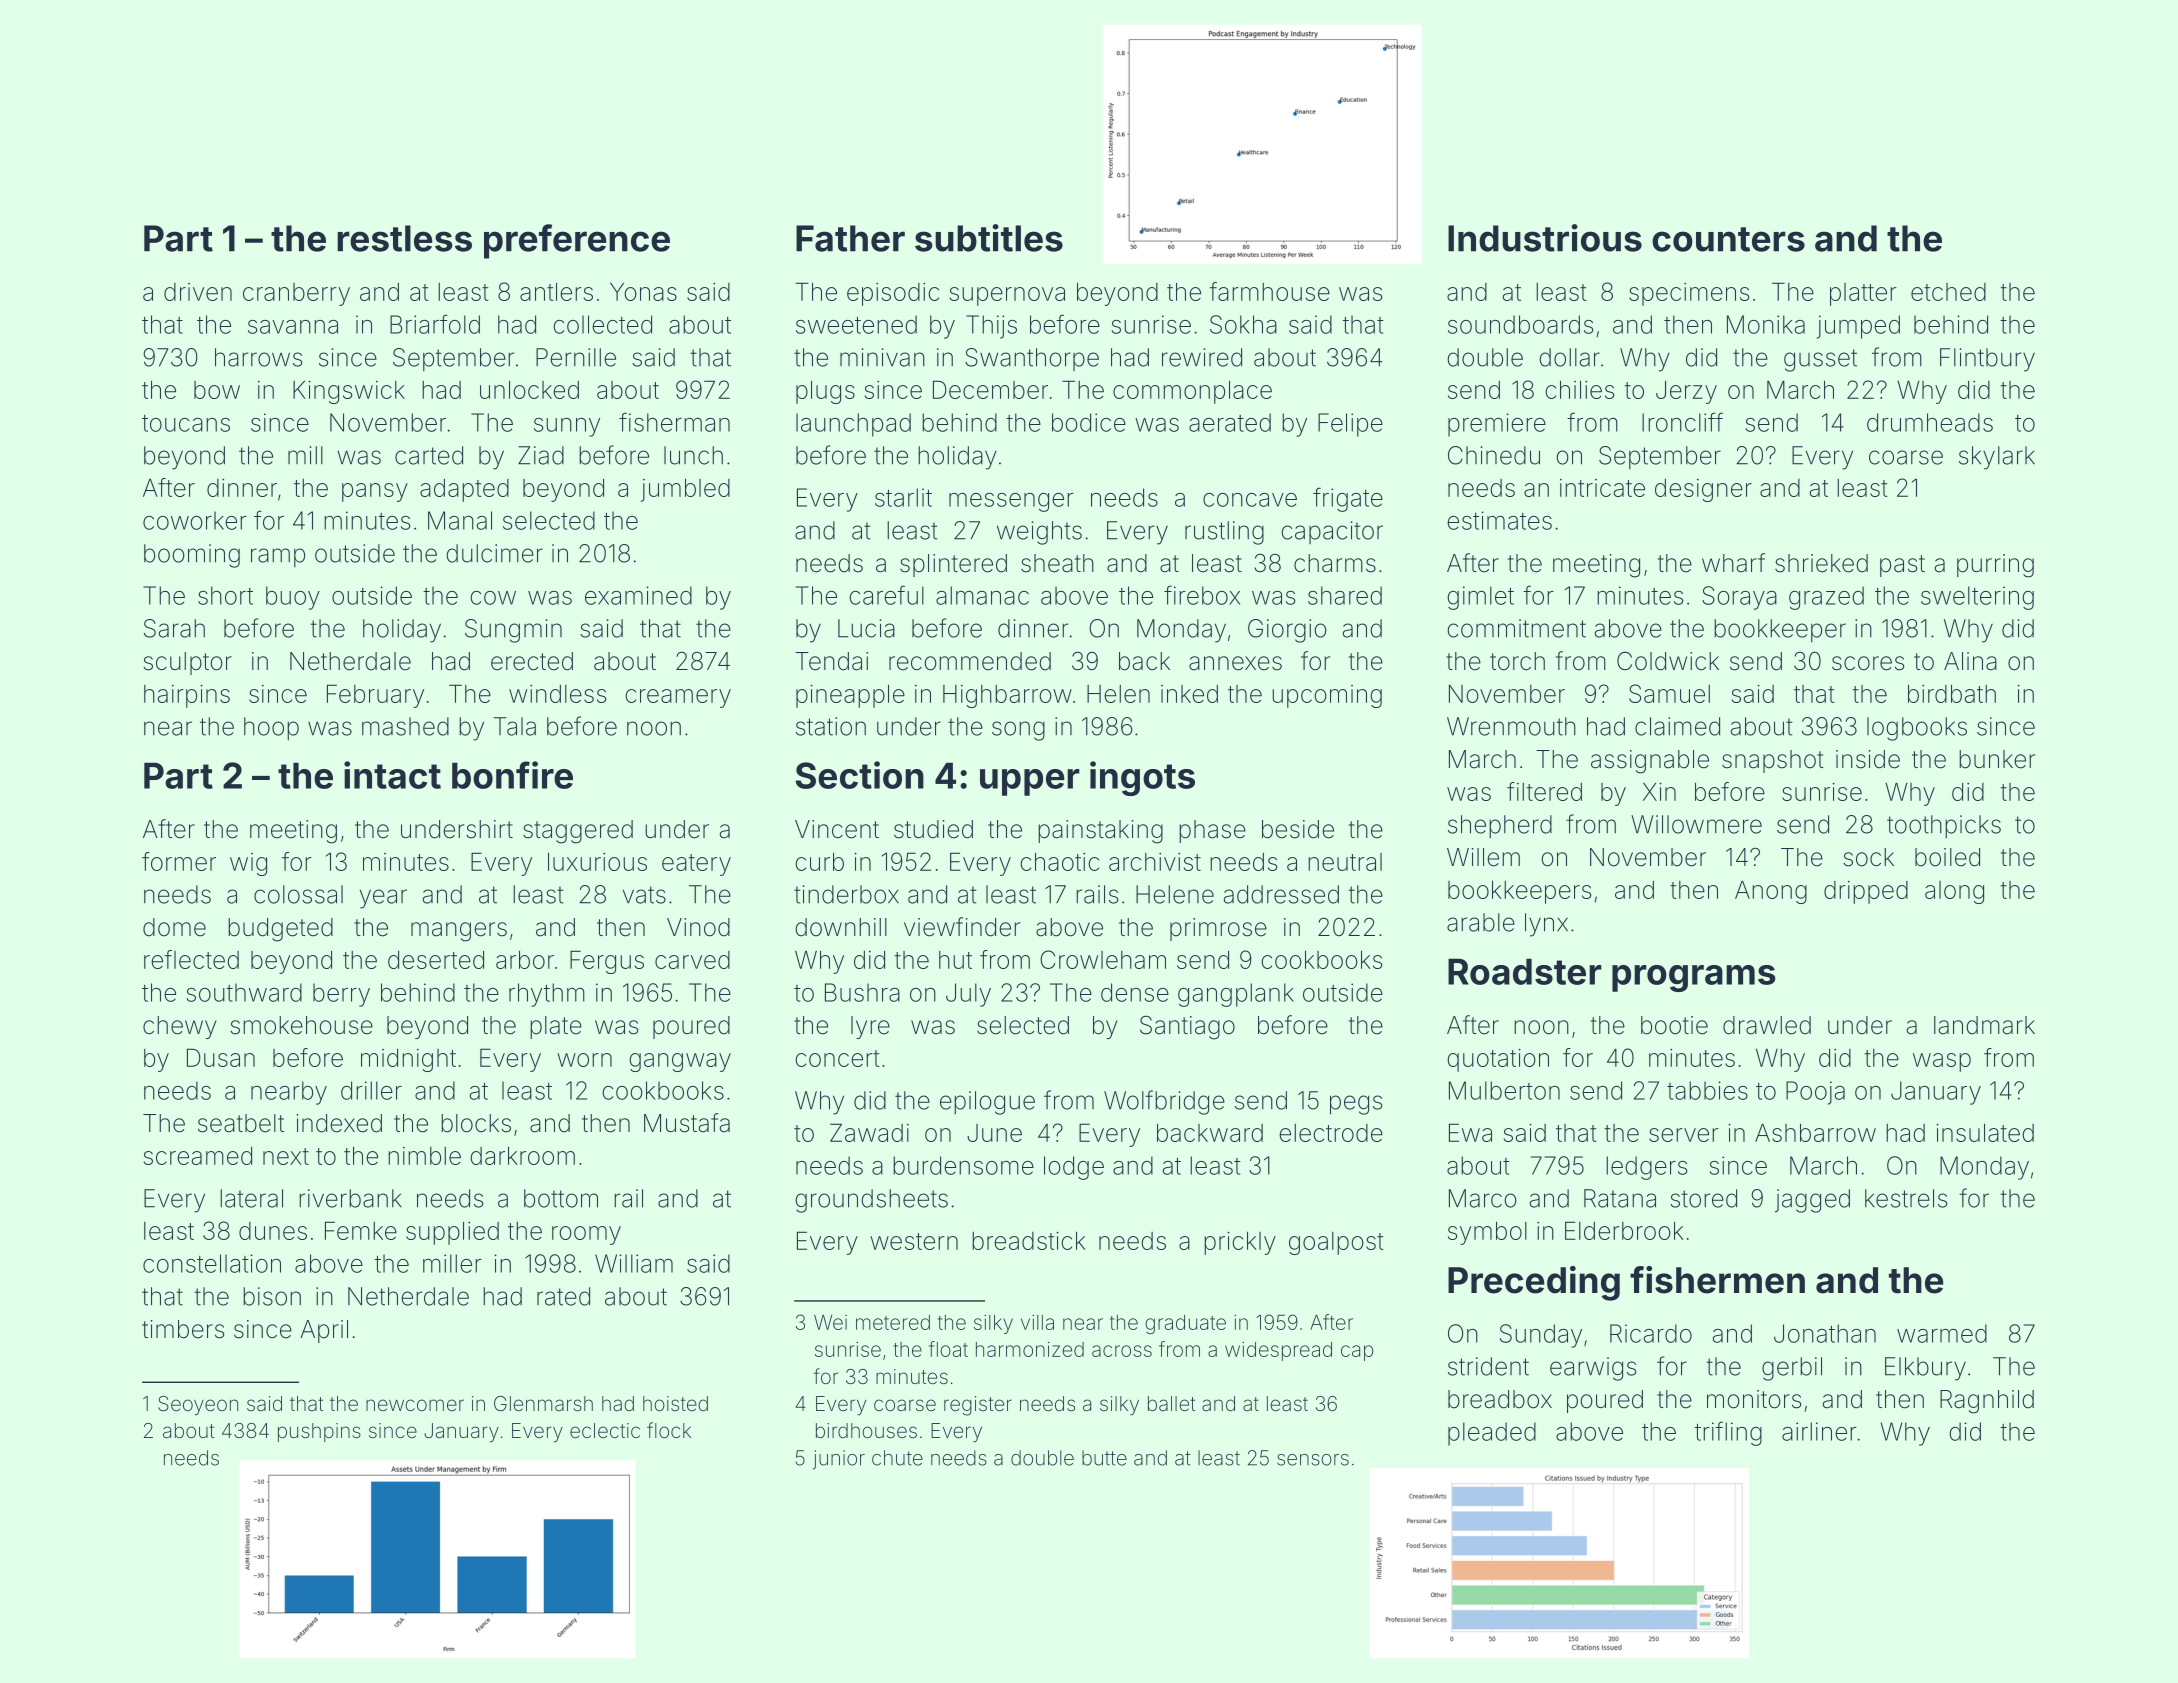 This screenshot has width=2178, height=1683. What do you see at coordinates (271, 728) in the screenshot?
I see `hoop` at bounding box center [271, 728].
